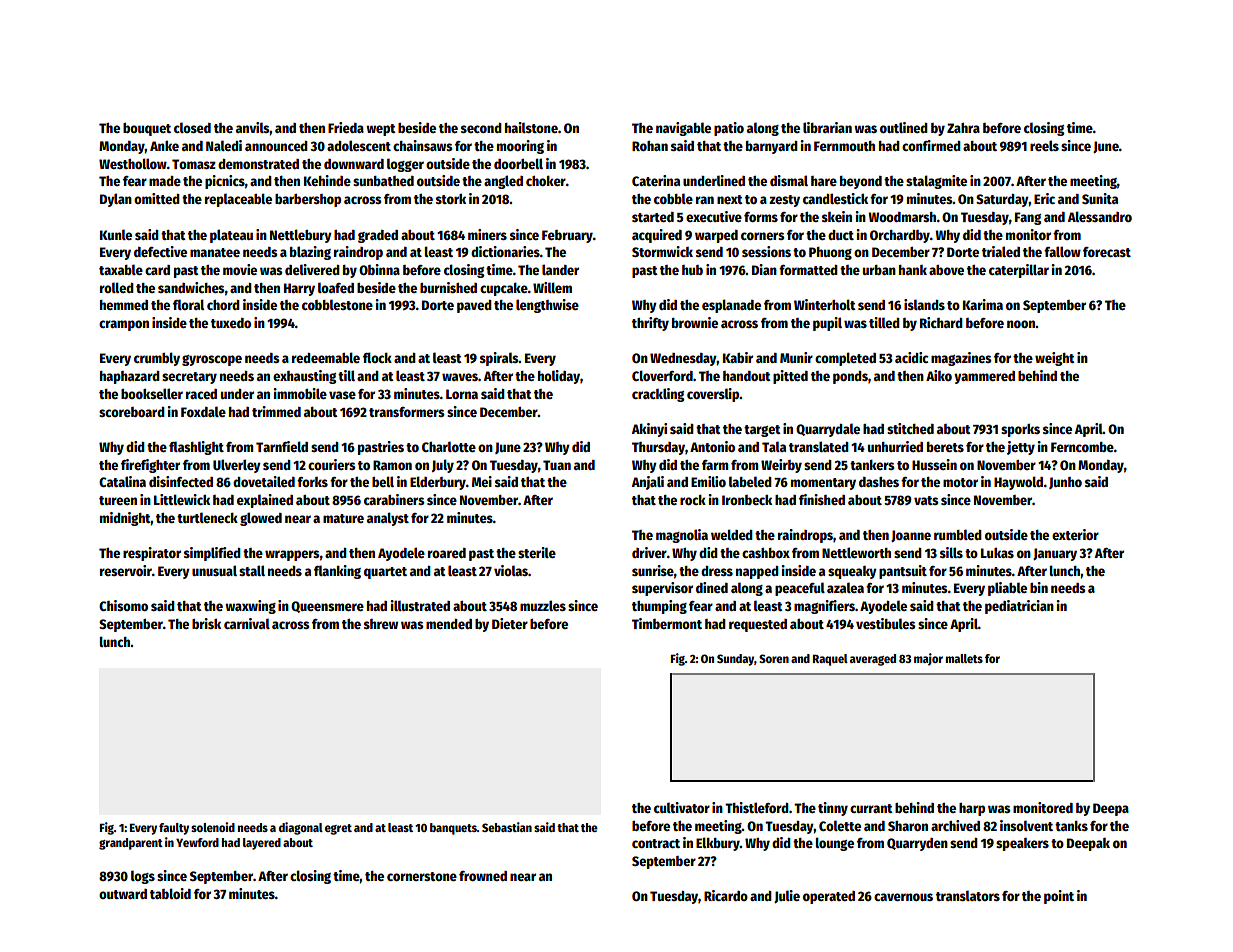 The height and width of the page is (952, 1233). I want to click on muzzles, so click(543, 605).
